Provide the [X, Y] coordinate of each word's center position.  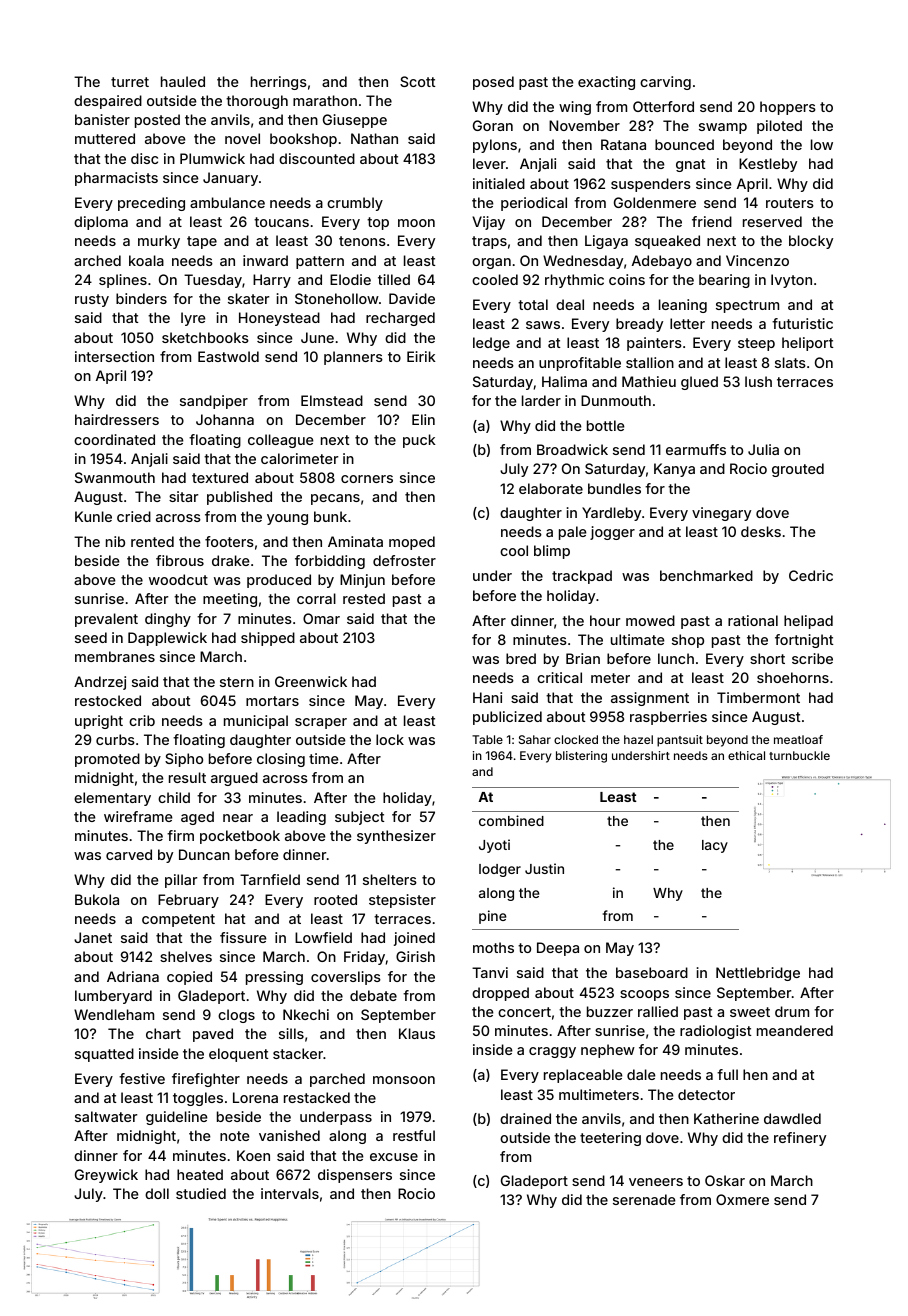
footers [229, 541]
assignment [650, 699]
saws [543, 325]
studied [201, 1193]
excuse [394, 1157]
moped [412, 543]
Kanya [674, 470]
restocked [108, 700]
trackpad [582, 577]
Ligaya [606, 242]
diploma [101, 223]
